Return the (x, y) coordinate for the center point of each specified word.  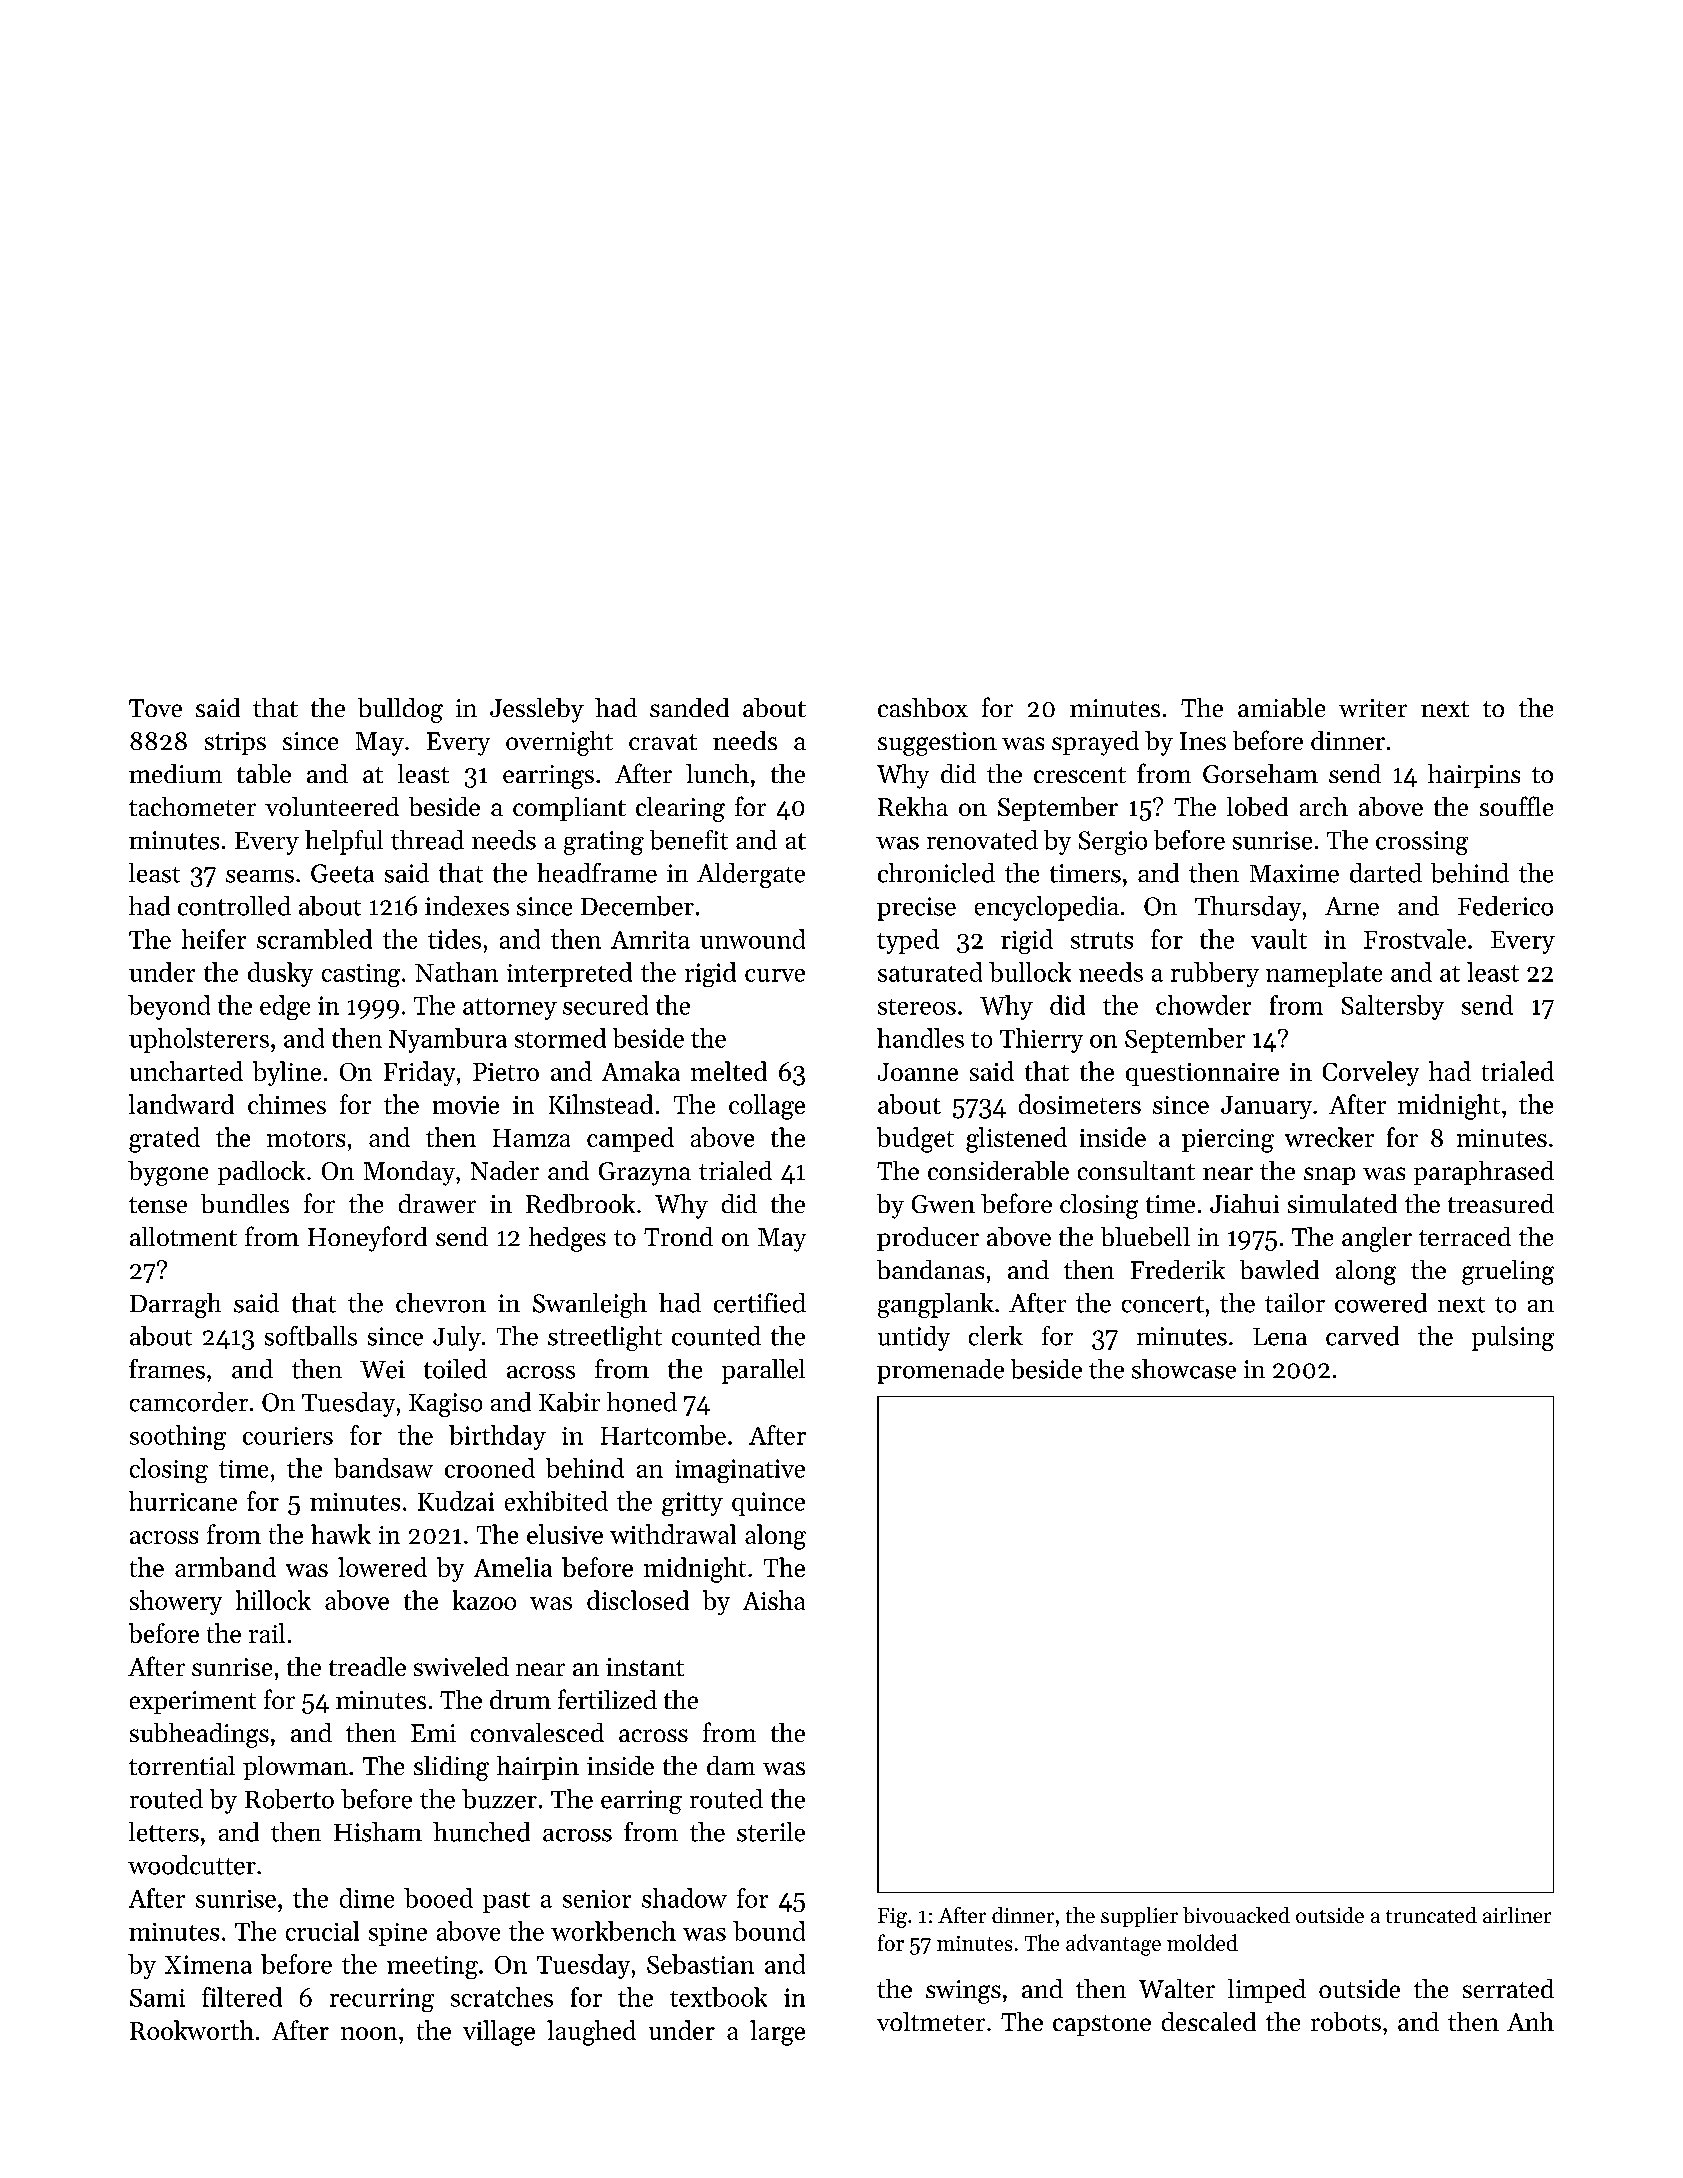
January (1266, 1107)
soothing (178, 1437)
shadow (684, 1898)
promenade (940, 1371)
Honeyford (367, 1239)
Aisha (774, 1600)
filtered (242, 1997)
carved (1362, 1336)
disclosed (638, 1600)
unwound (752, 939)
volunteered (332, 806)
